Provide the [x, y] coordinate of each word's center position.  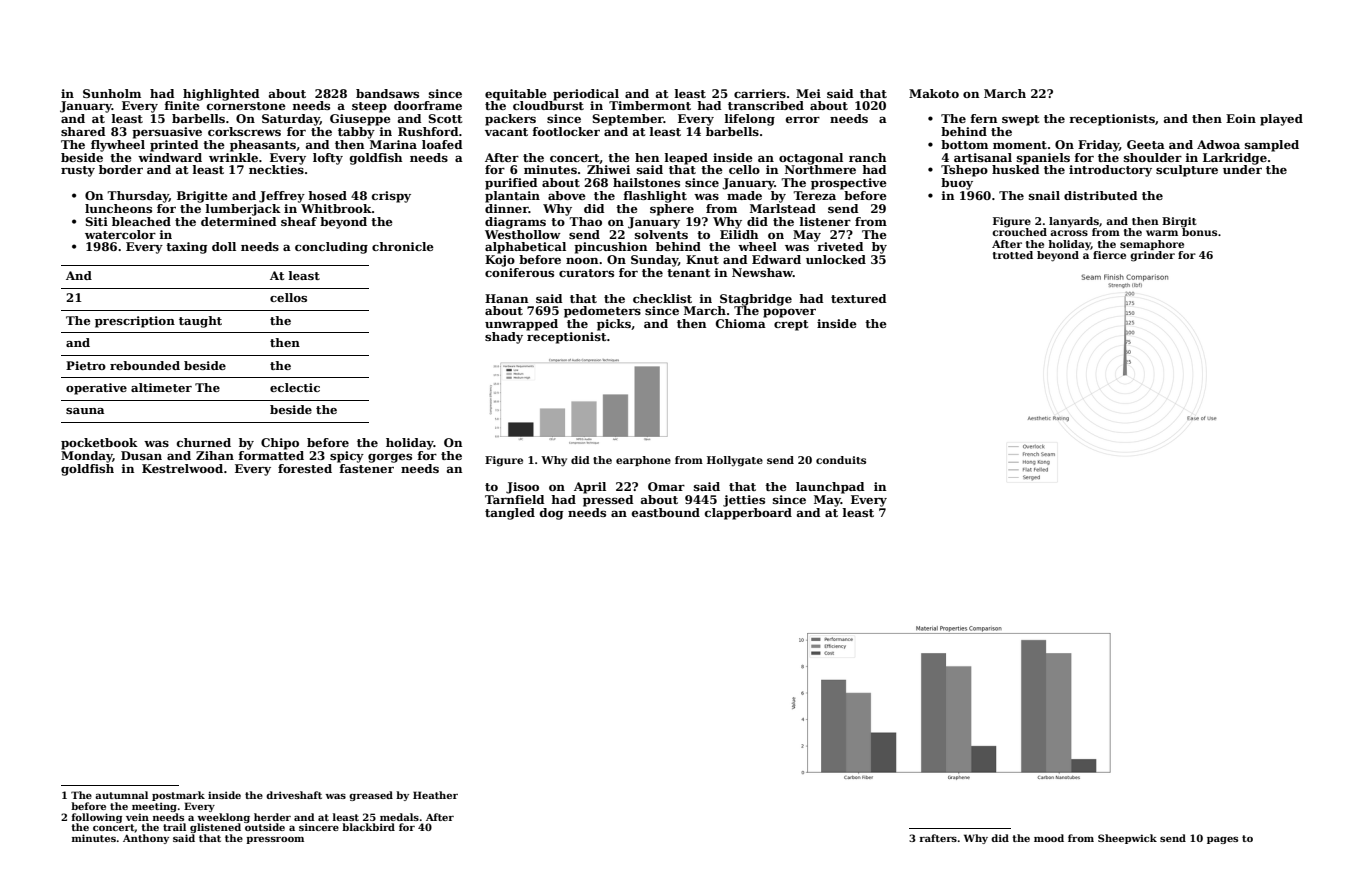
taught [200, 322]
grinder [1152, 256]
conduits [841, 460]
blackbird [368, 827]
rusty [78, 171]
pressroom [275, 840]
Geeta [1146, 144]
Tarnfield [515, 499]
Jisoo [522, 488]
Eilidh [739, 234]
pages [1222, 840]
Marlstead [783, 208]
